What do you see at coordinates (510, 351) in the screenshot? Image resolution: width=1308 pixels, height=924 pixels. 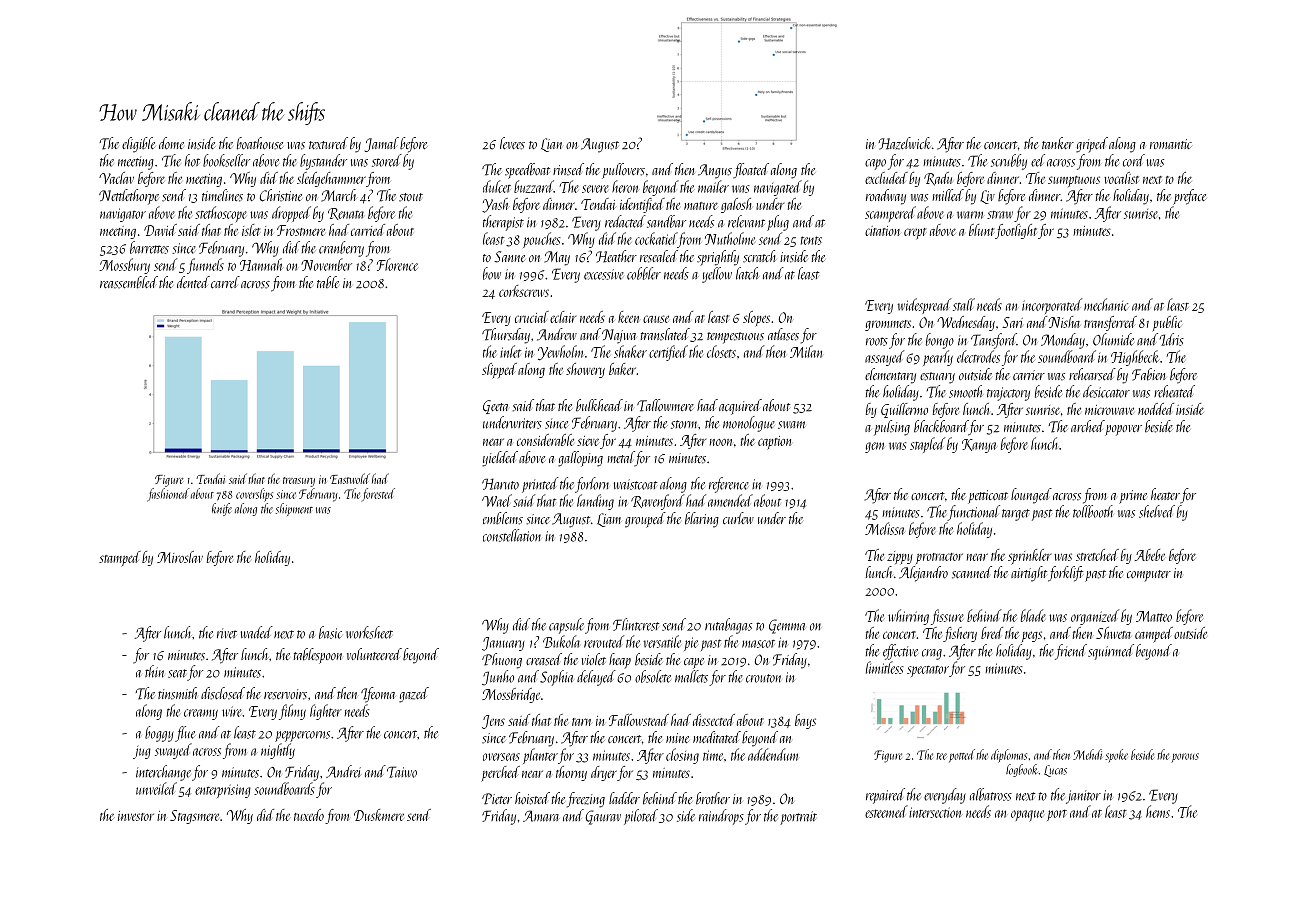 I see `inlet` at bounding box center [510, 351].
